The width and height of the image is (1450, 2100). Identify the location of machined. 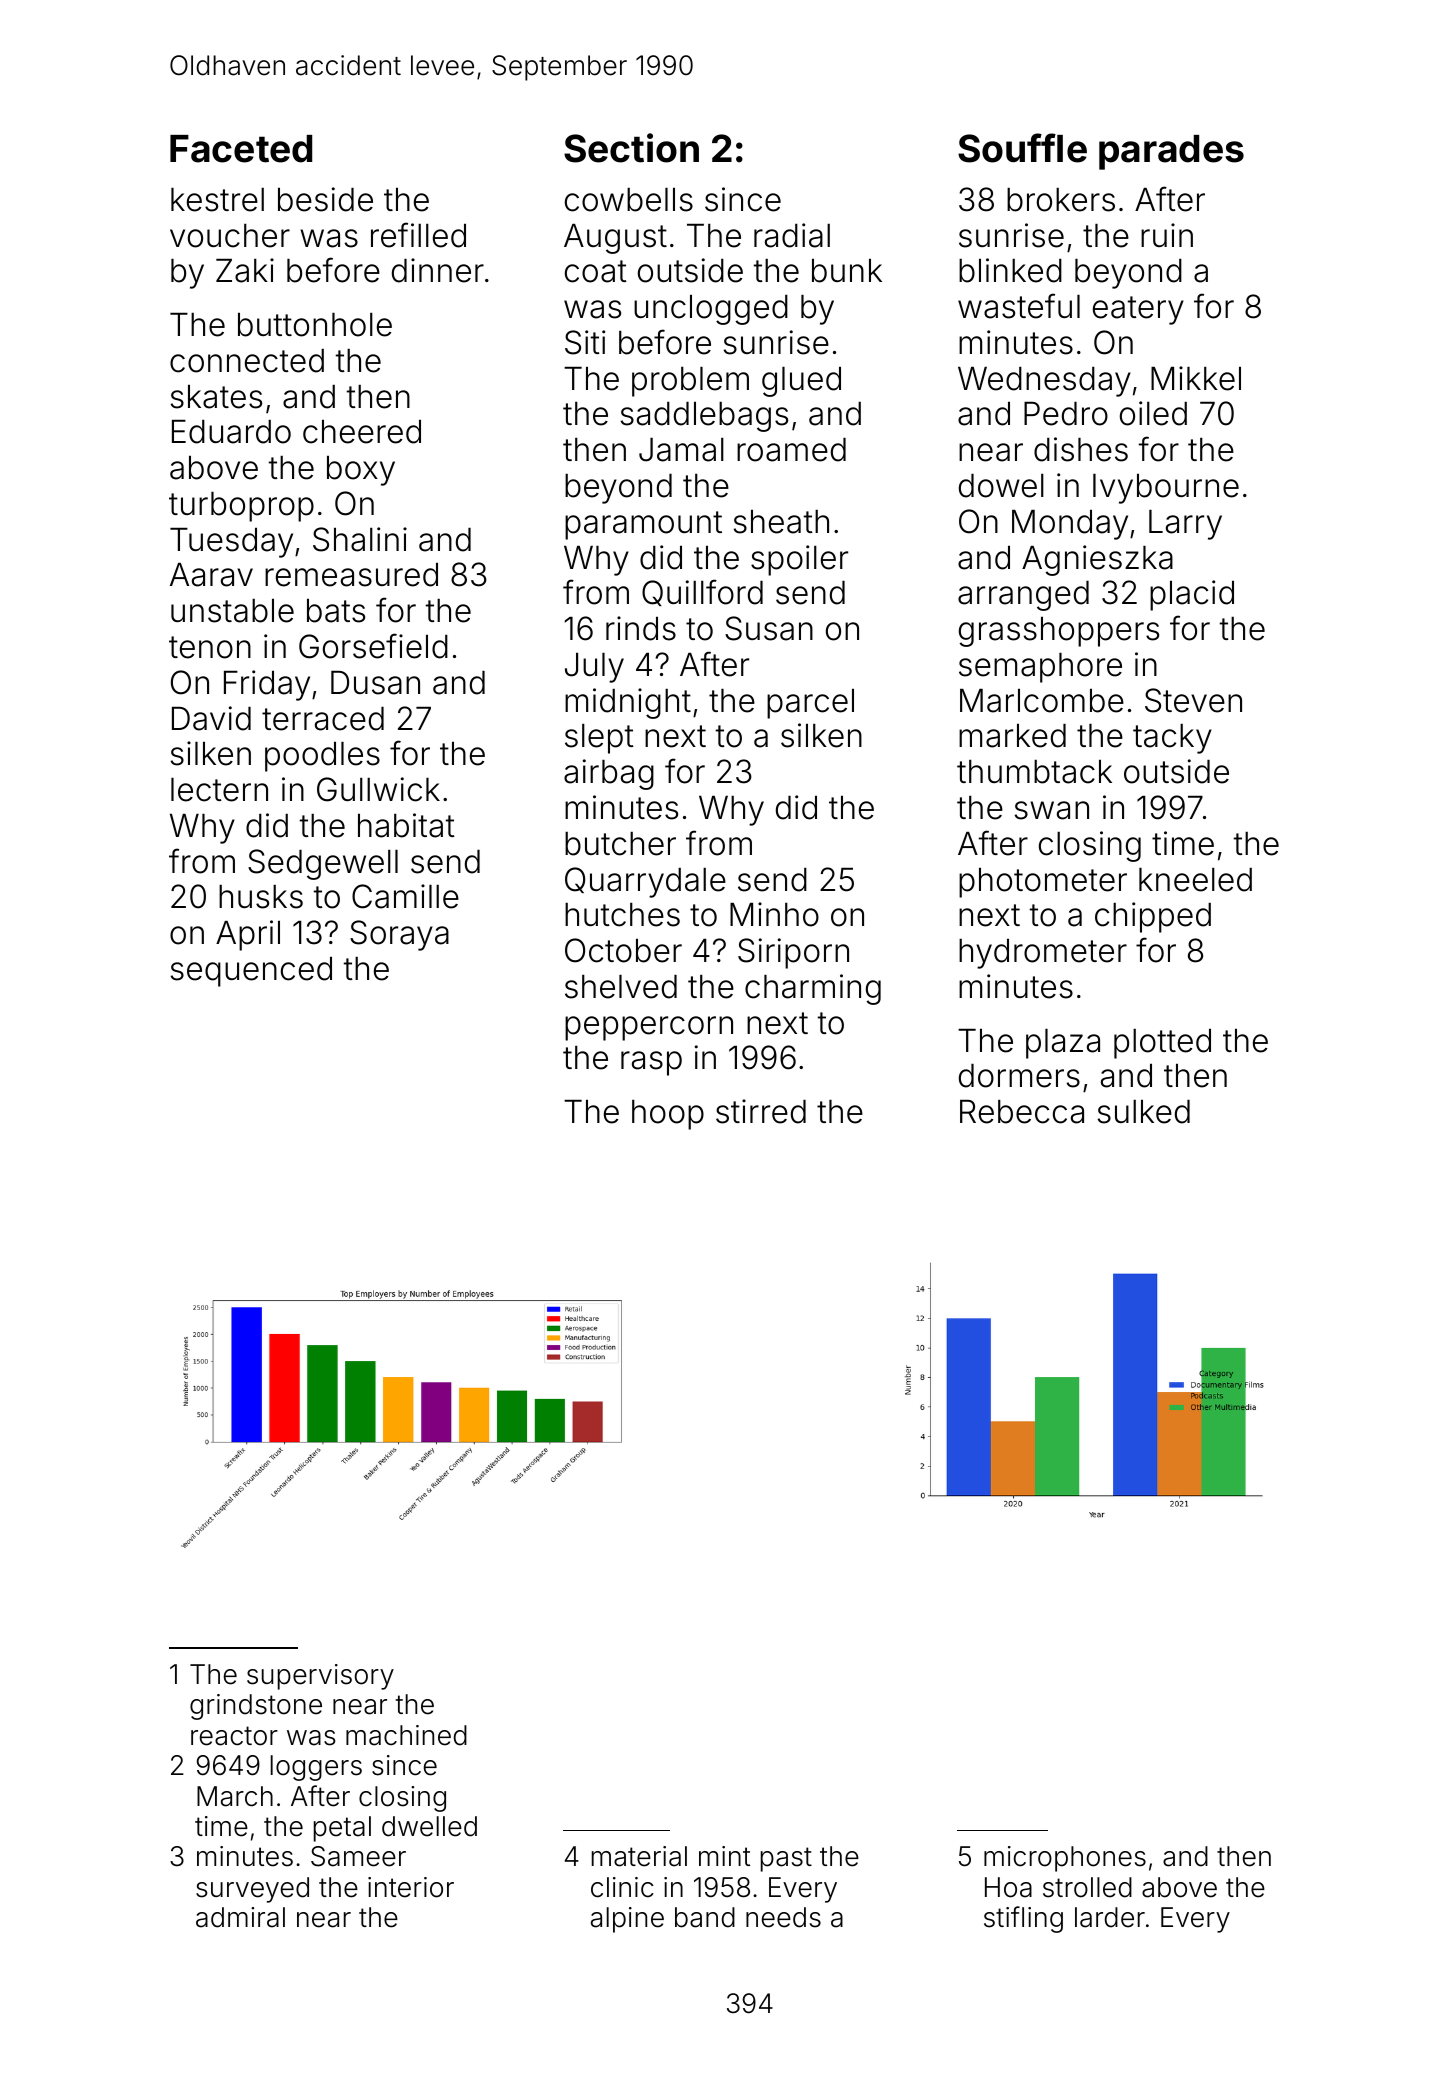
(406, 1735).
